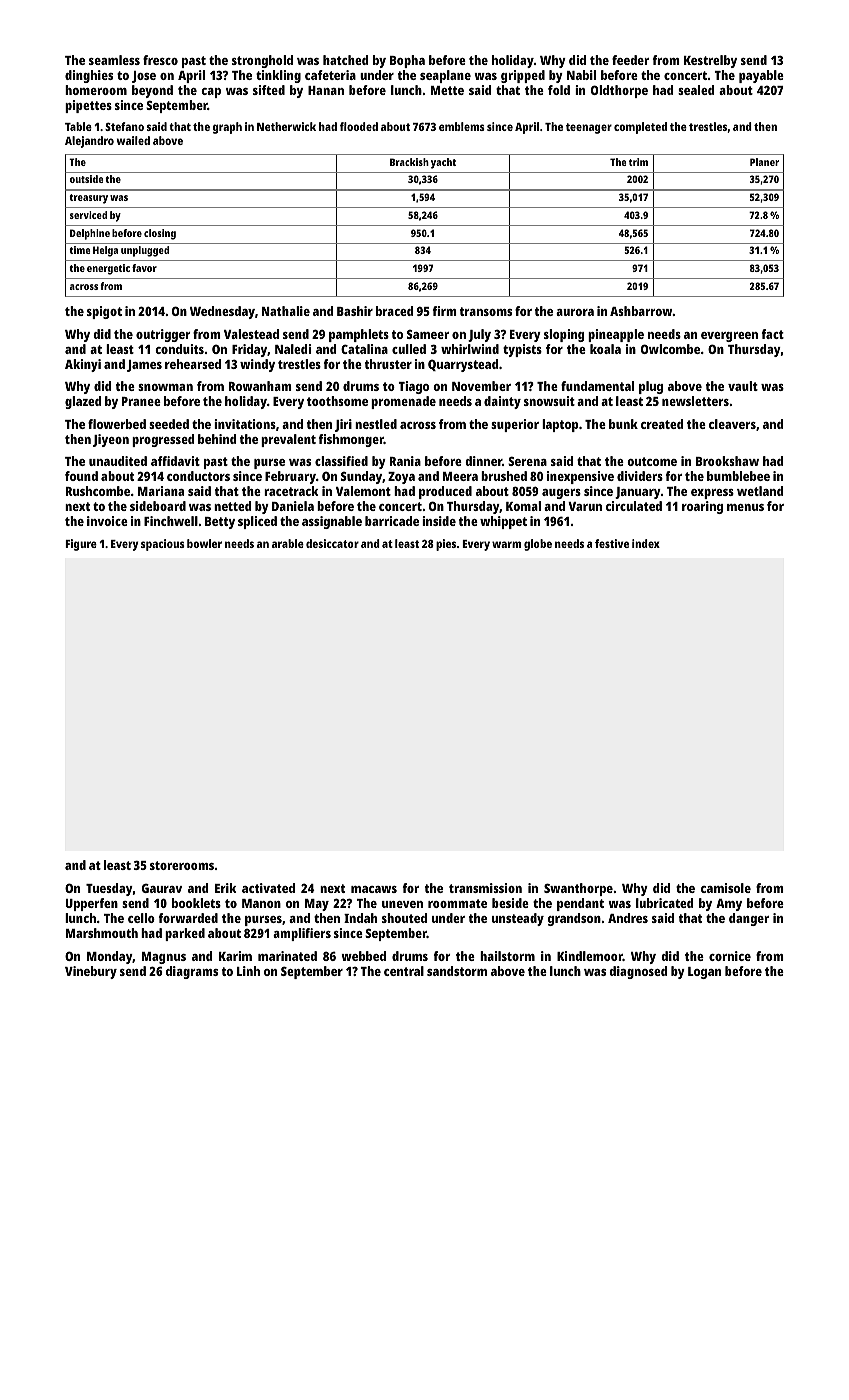 The width and height of the screenshot is (849, 1400). Describe the element at coordinates (485, 888) in the screenshot. I see `transmission` at that location.
